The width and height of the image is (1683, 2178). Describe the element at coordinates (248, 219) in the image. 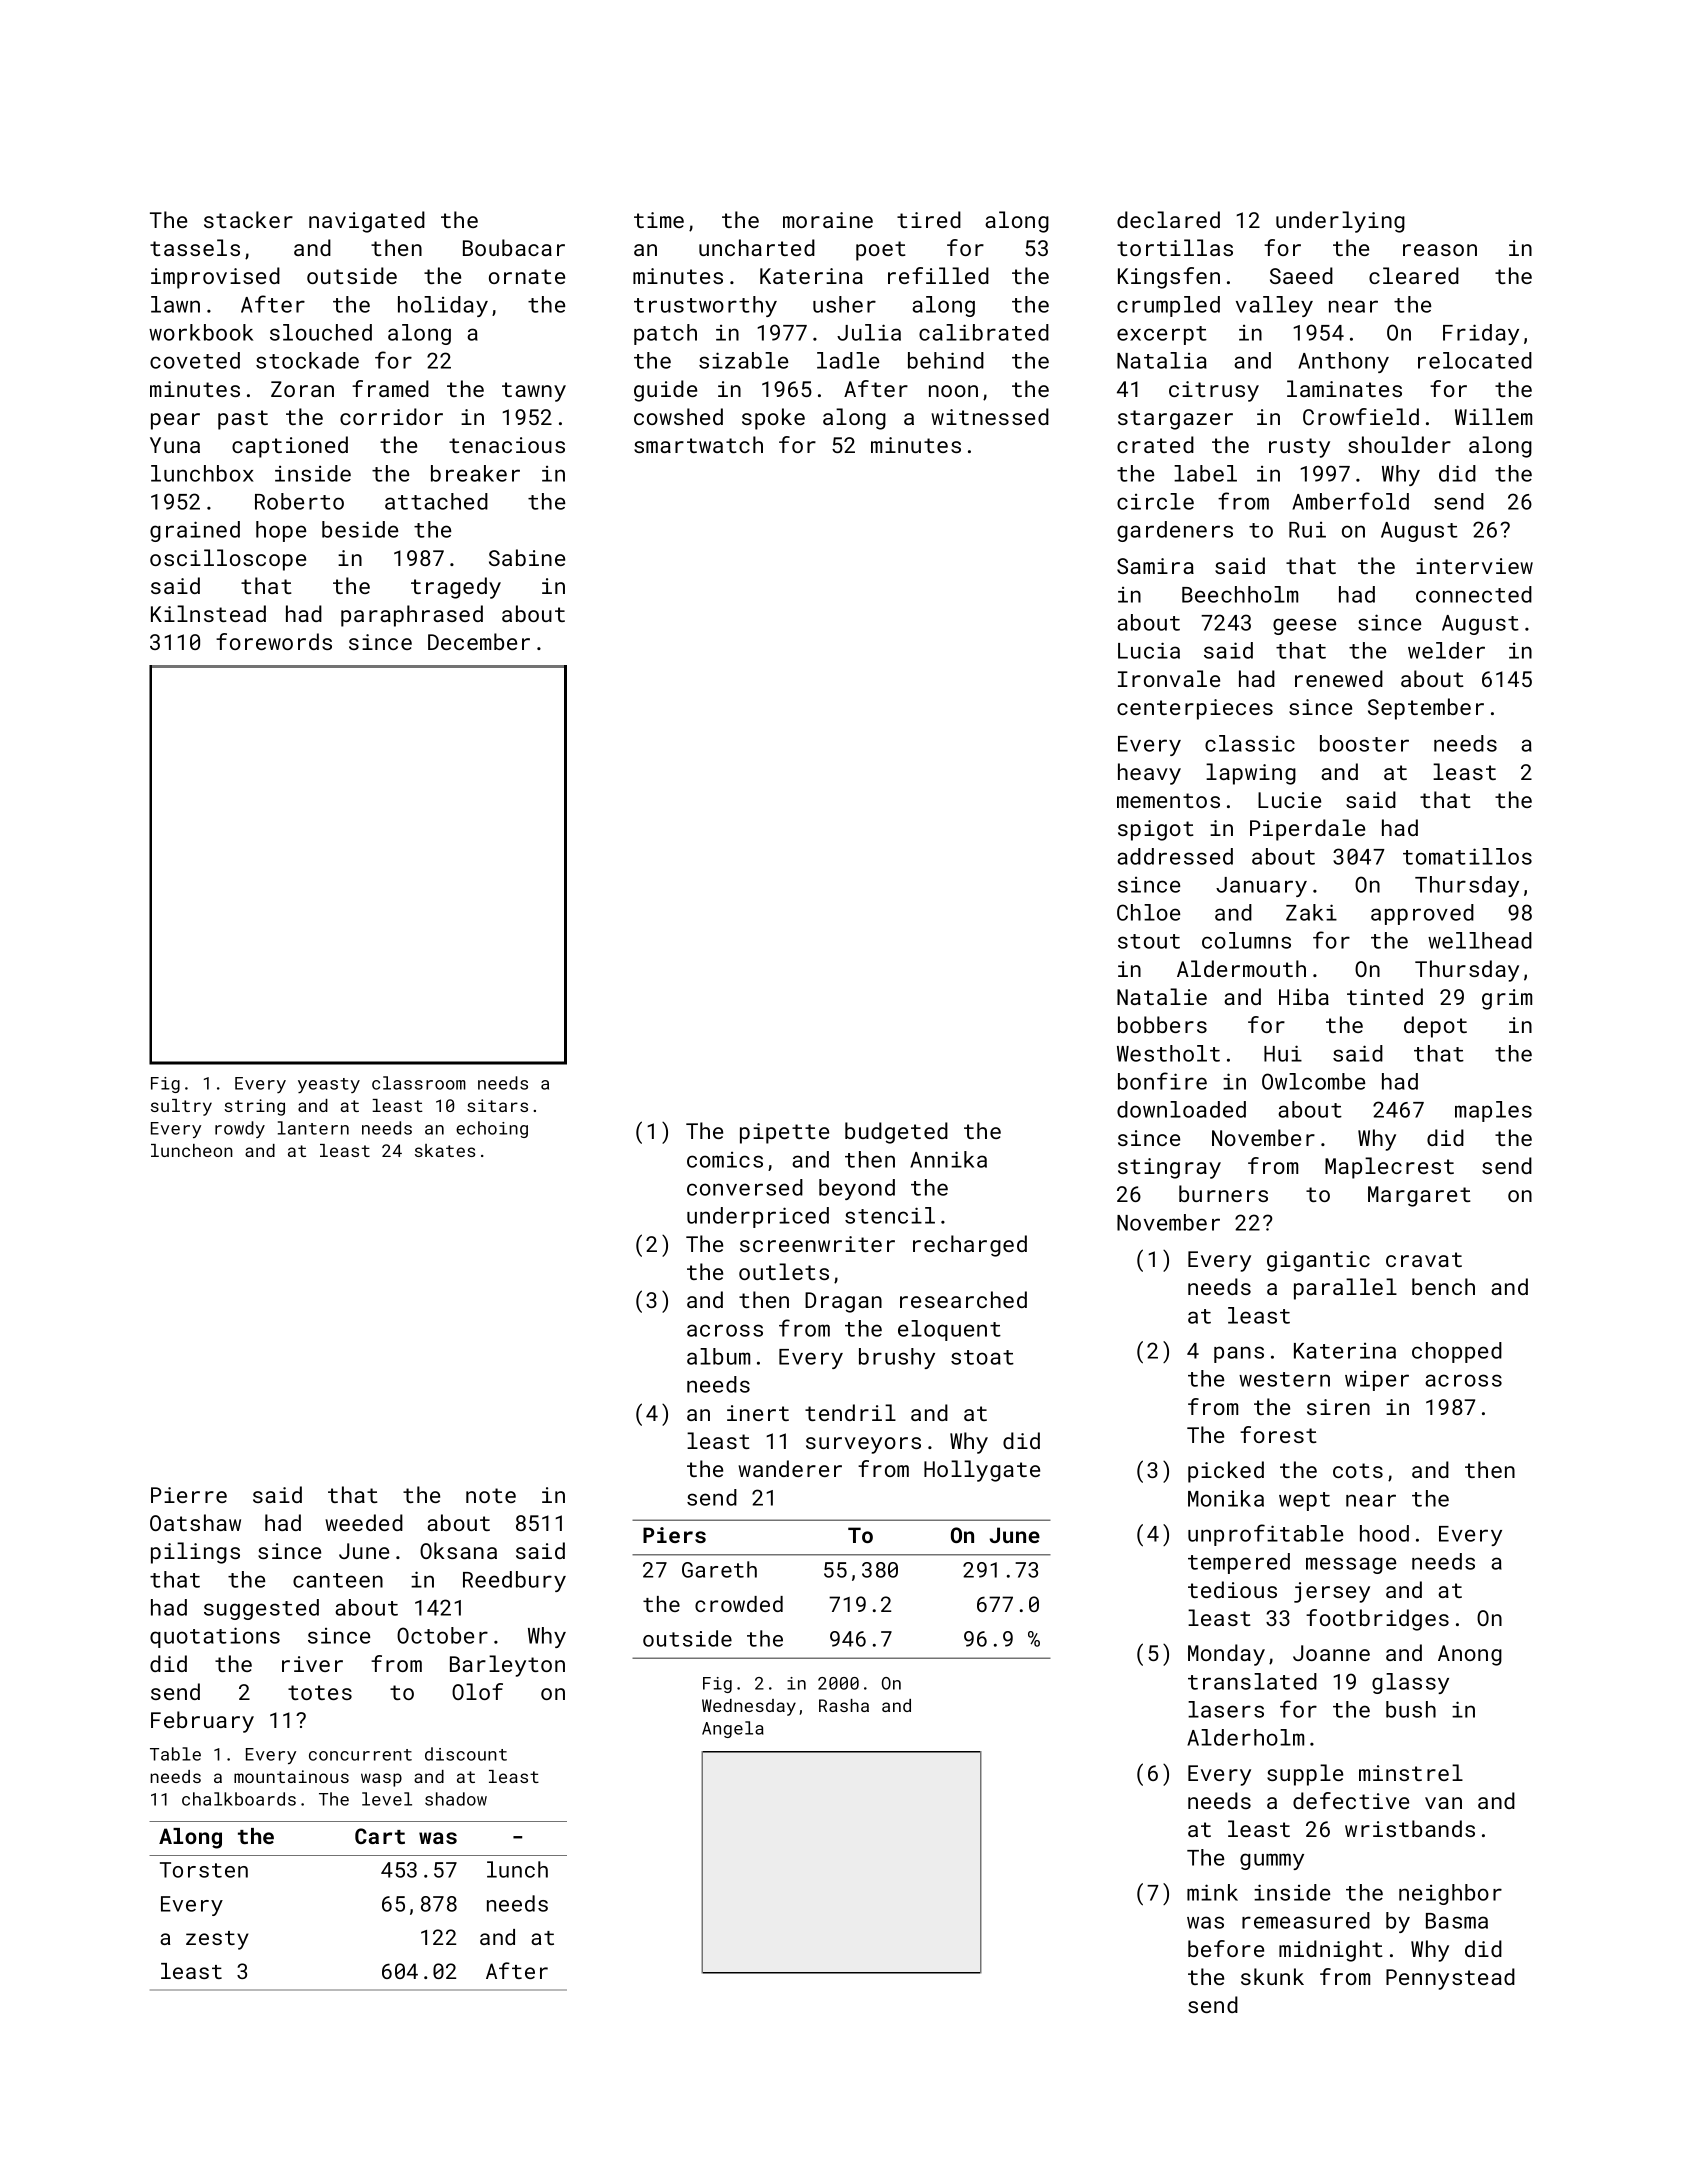

I see `stacker` at that location.
